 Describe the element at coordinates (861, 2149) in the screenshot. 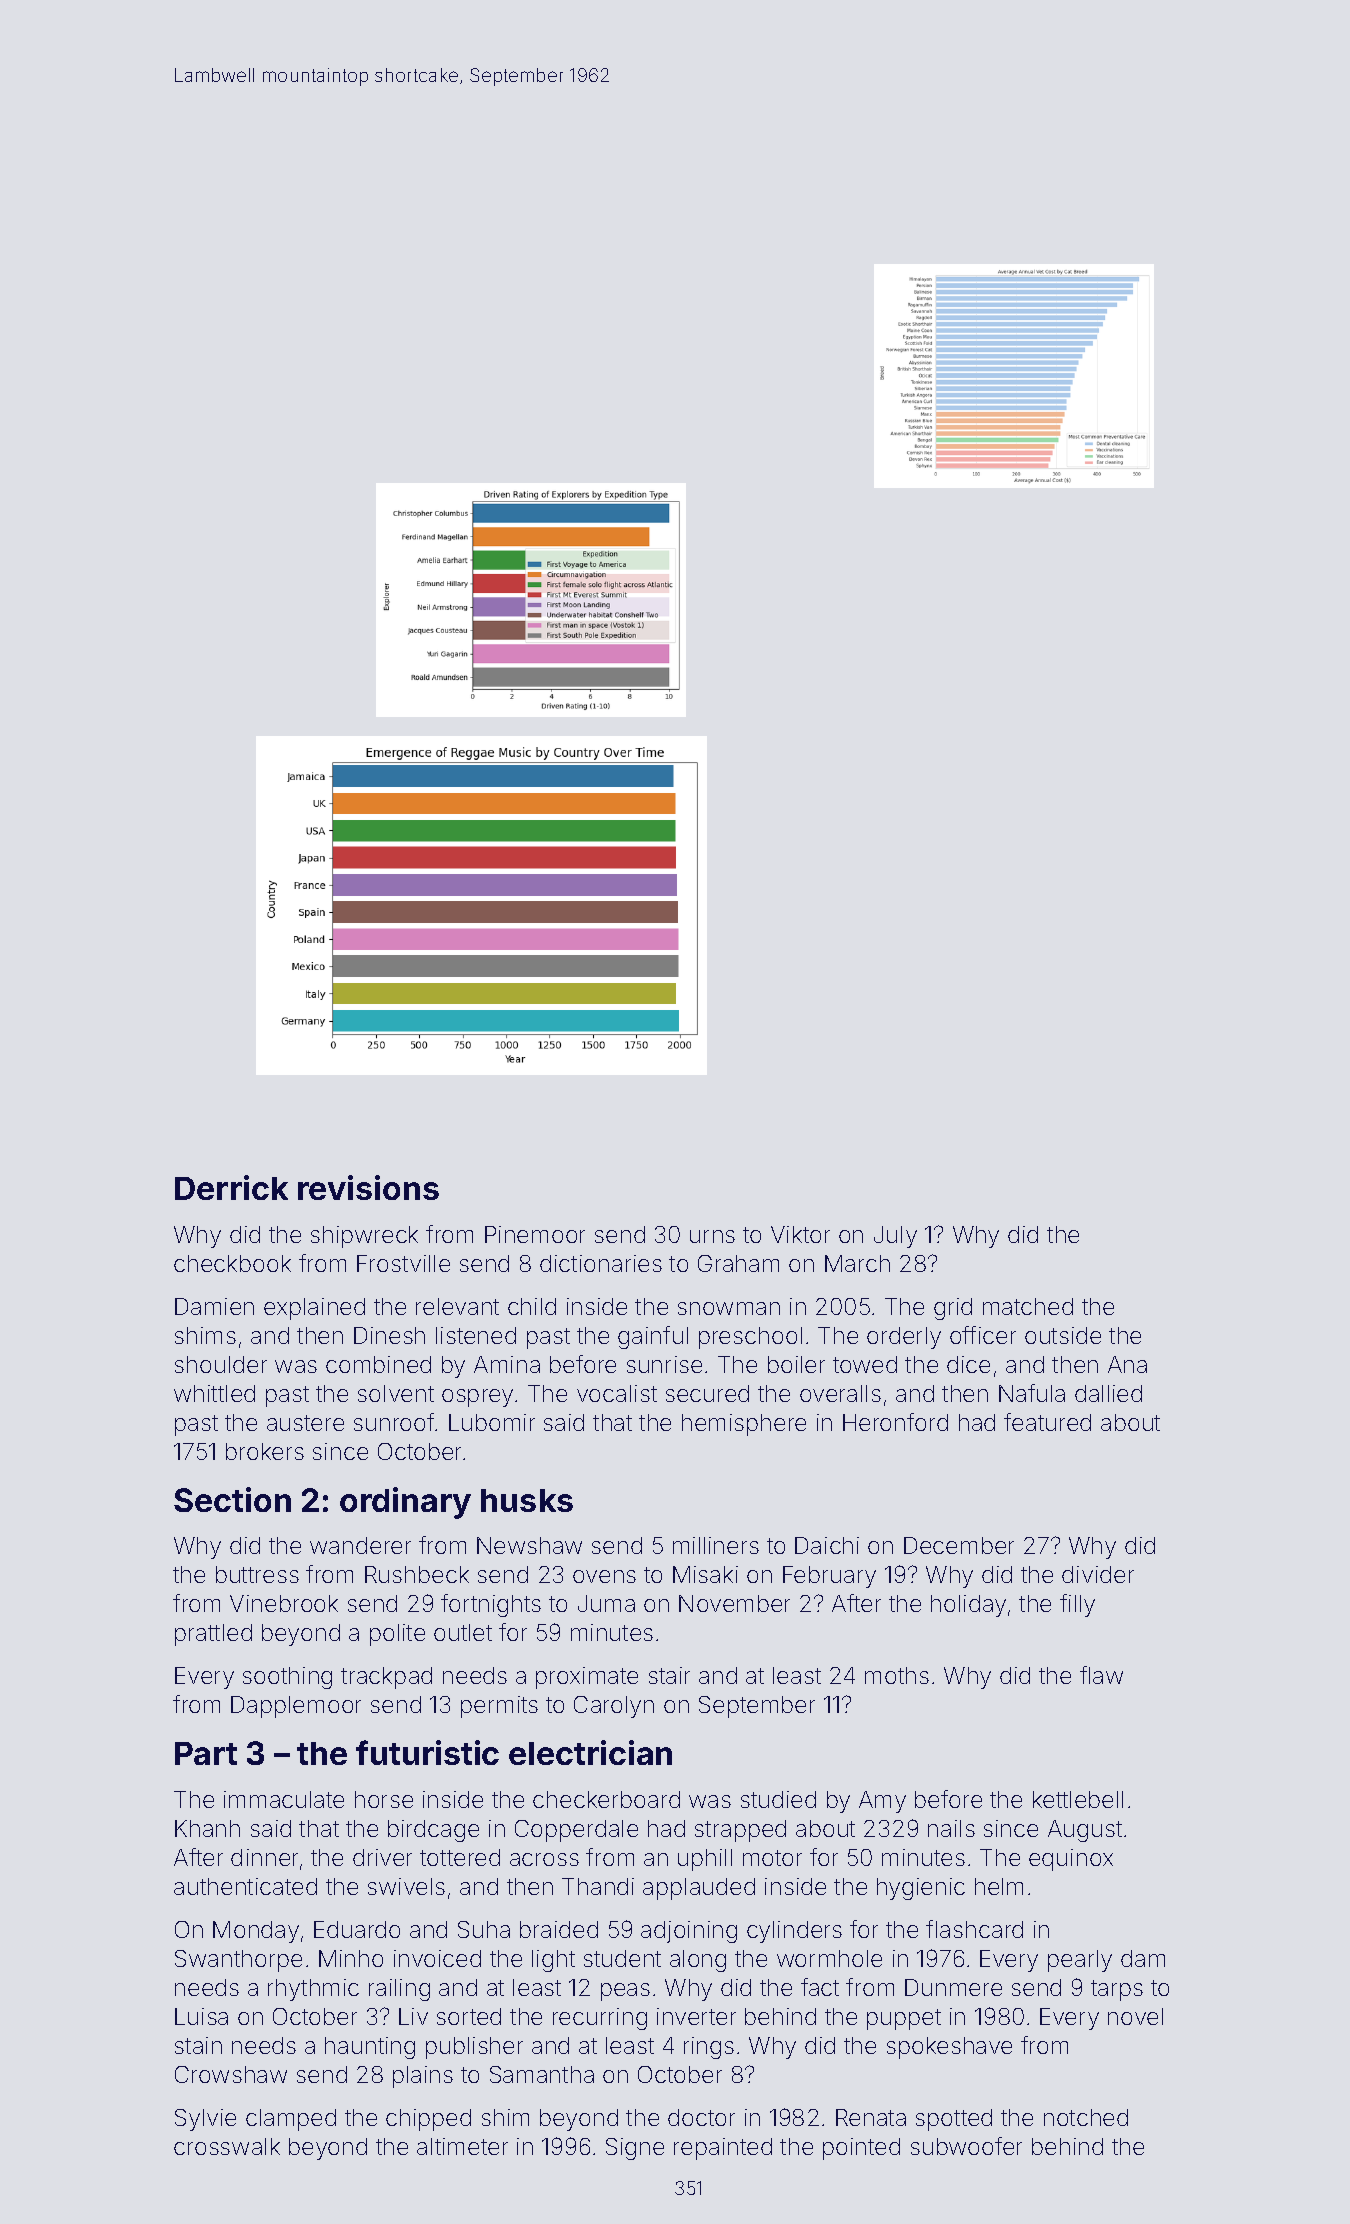

I see `pointed` at that location.
